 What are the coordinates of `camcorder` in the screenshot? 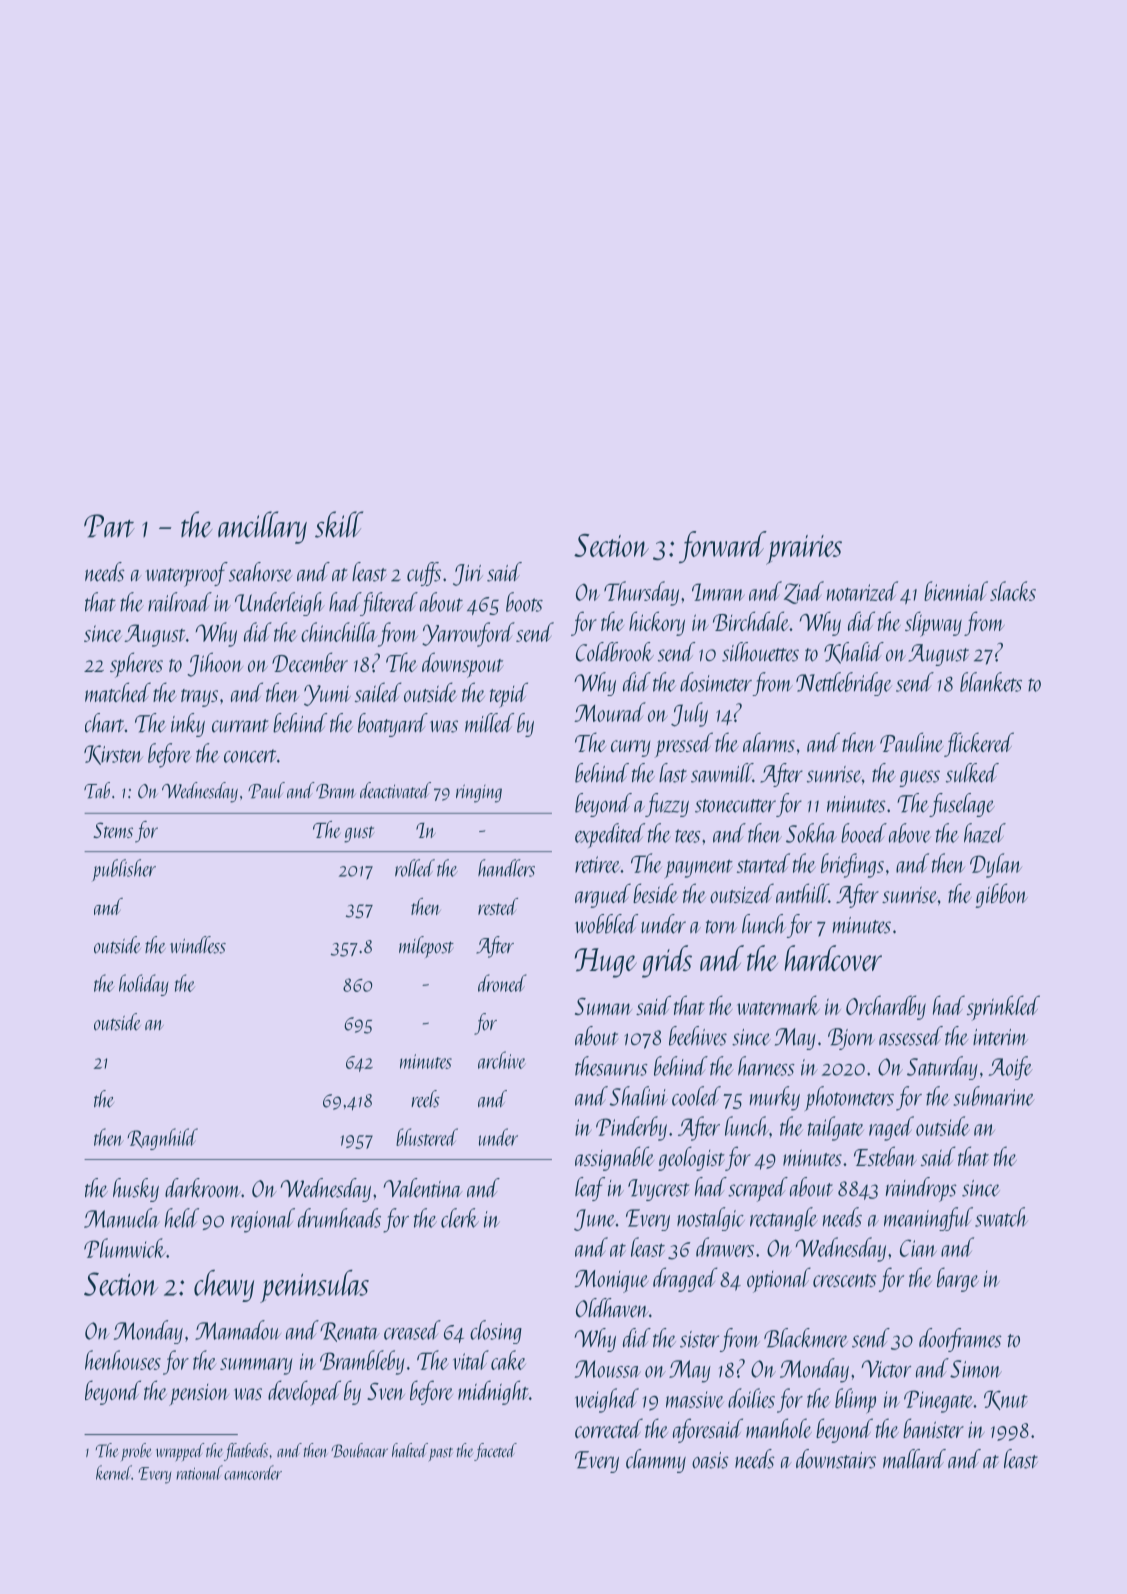 It's located at (253, 1472).
